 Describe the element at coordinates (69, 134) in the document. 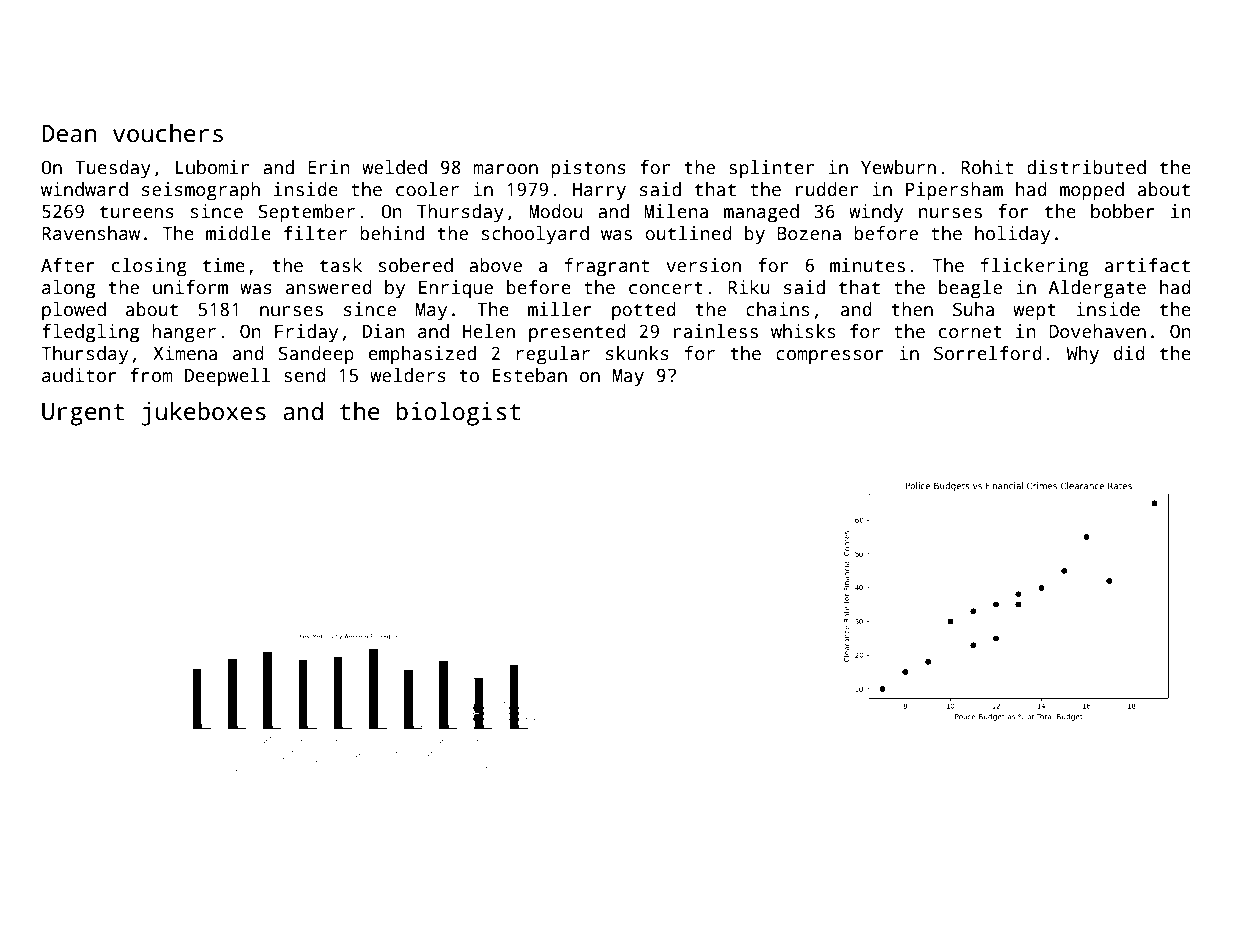

I see `Dean` at that location.
